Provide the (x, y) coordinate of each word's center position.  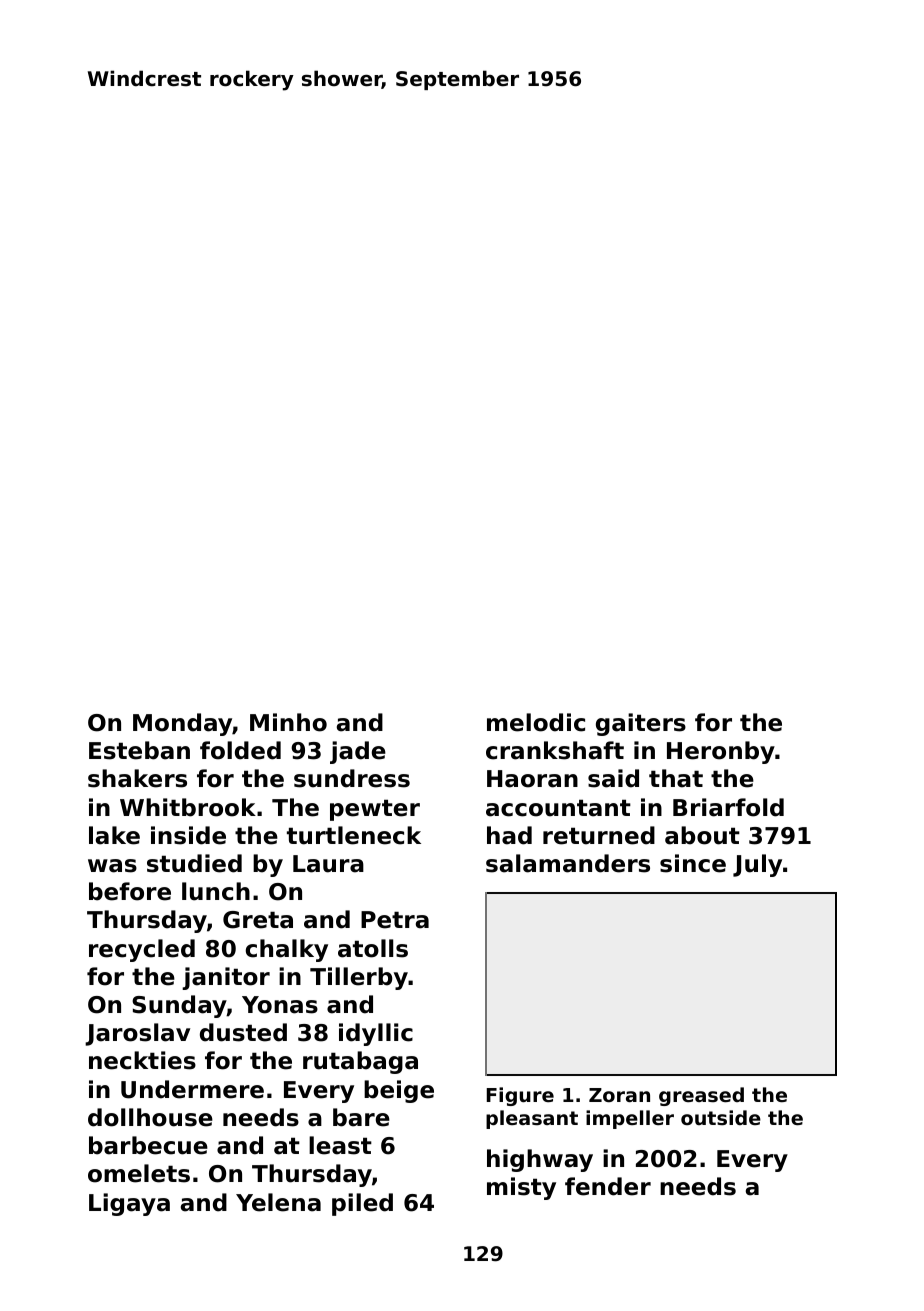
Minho (288, 722)
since (693, 863)
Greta (258, 920)
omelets (139, 1173)
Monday (183, 724)
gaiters (641, 724)
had (509, 835)
